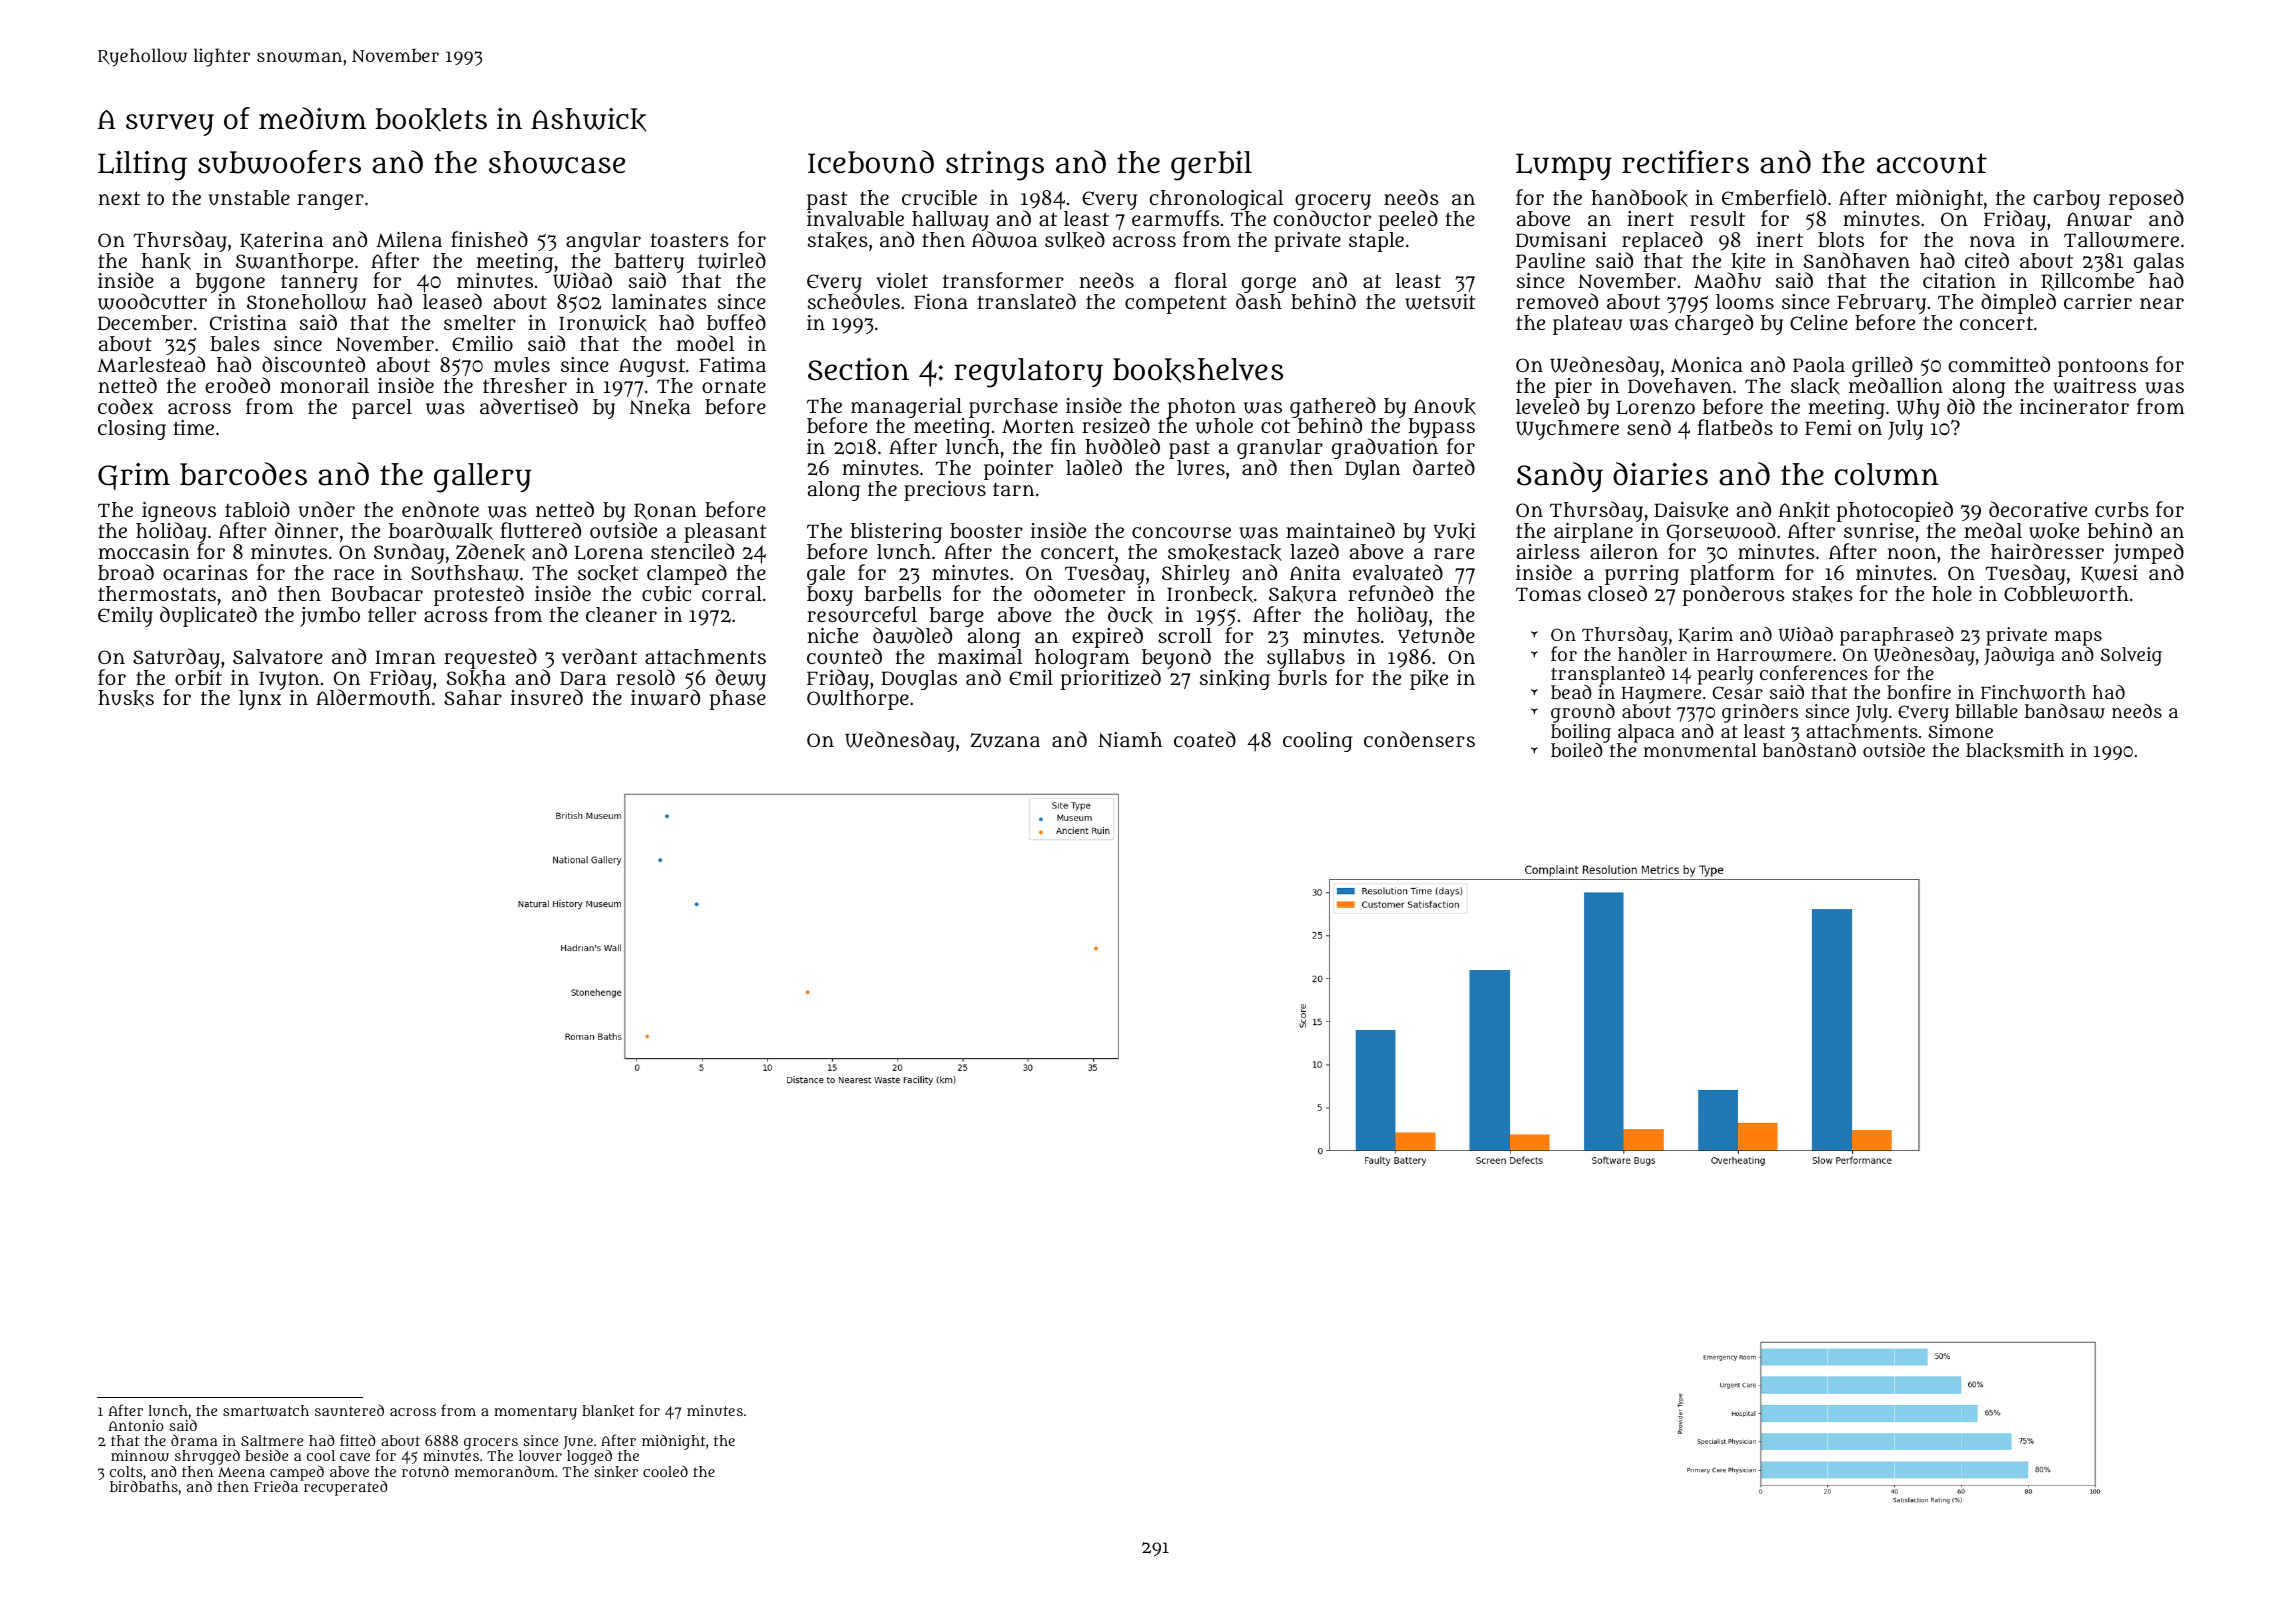 This screenshot has height=1614, width=2282. What do you see at coordinates (608, 1411) in the screenshot?
I see `blanket` at bounding box center [608, 1411].
